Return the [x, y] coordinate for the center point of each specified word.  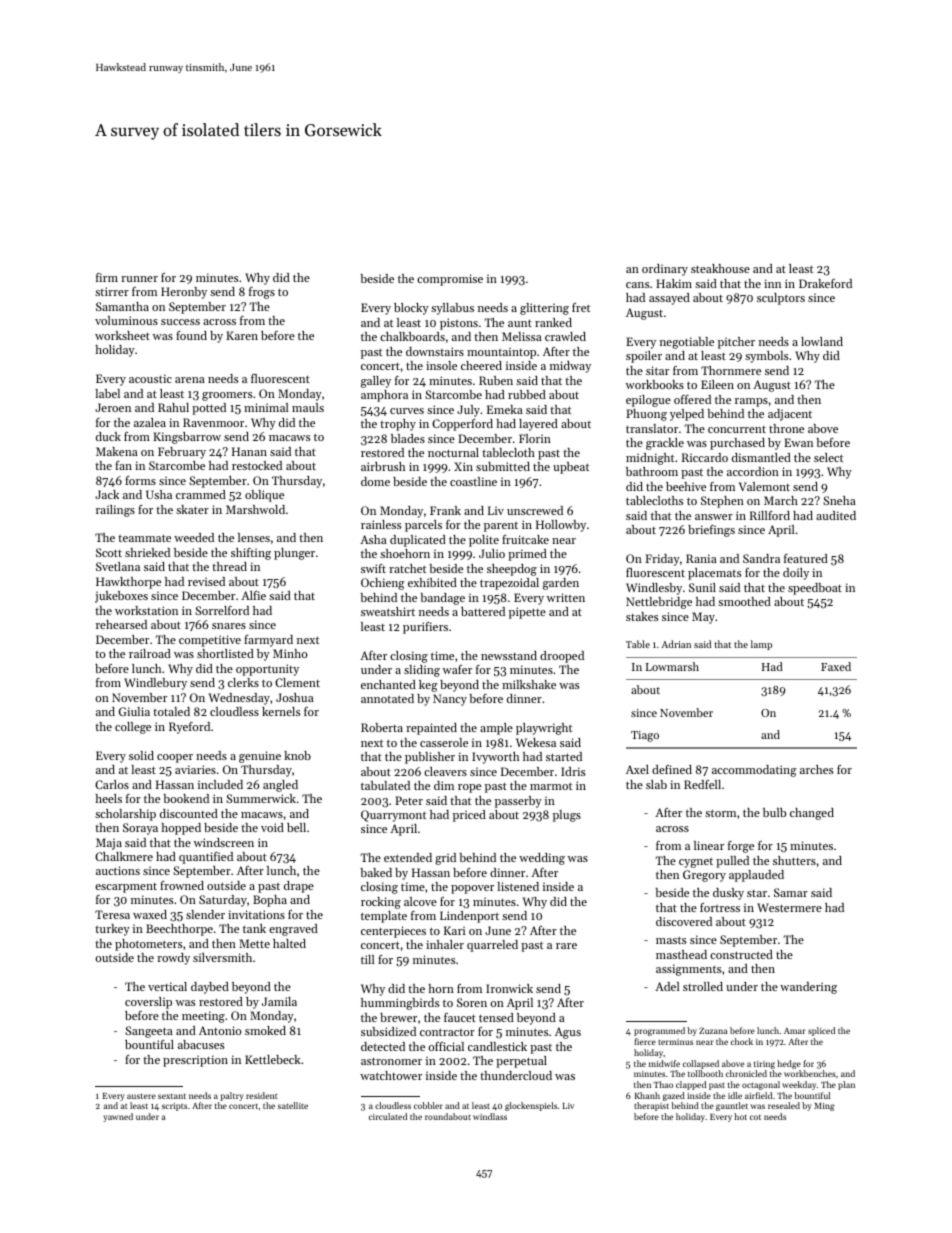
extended [408, 857]
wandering [808, 988]
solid [141, 755]
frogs [262, 293]
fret [581, 307]
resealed [784, 1105]
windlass [490, 1116]
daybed [210, 988]
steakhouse [720, 268]
